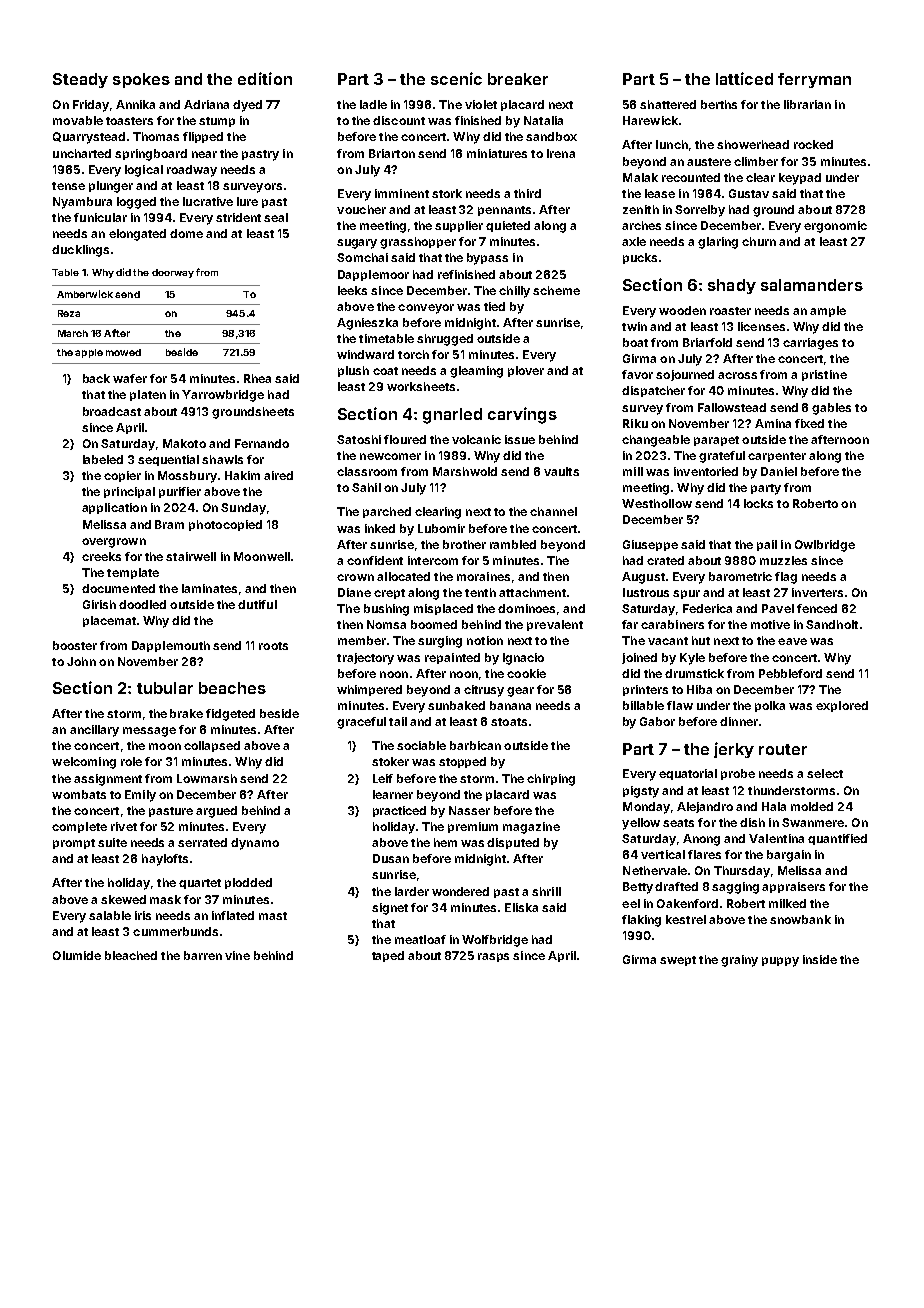  Describe the element at coordinates (165, 899) in the image. I see `mask` at that location.
